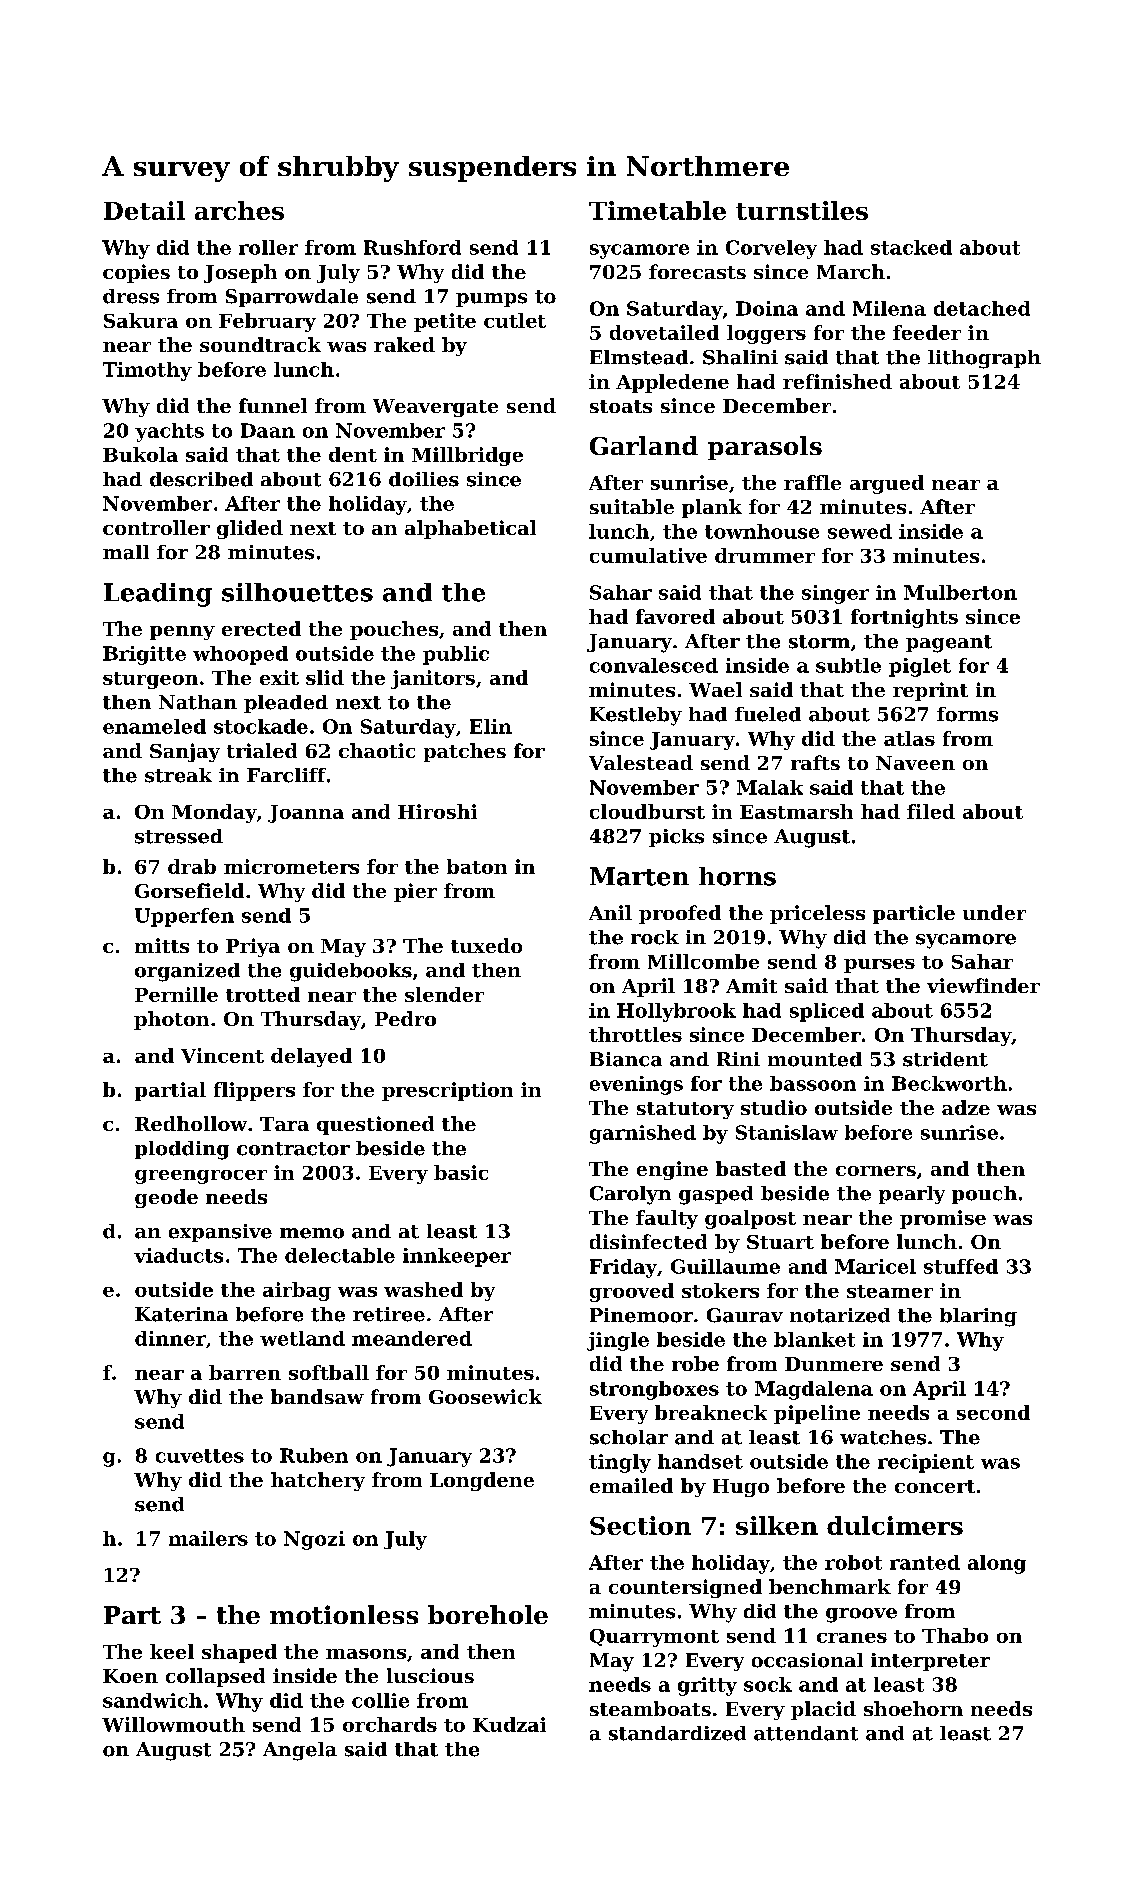 This screenshot has width=1146, height=1888. What do you see at coordinates (169, 432) in the screenshot?
I see `yachts` at bounding box center [169, 432].
